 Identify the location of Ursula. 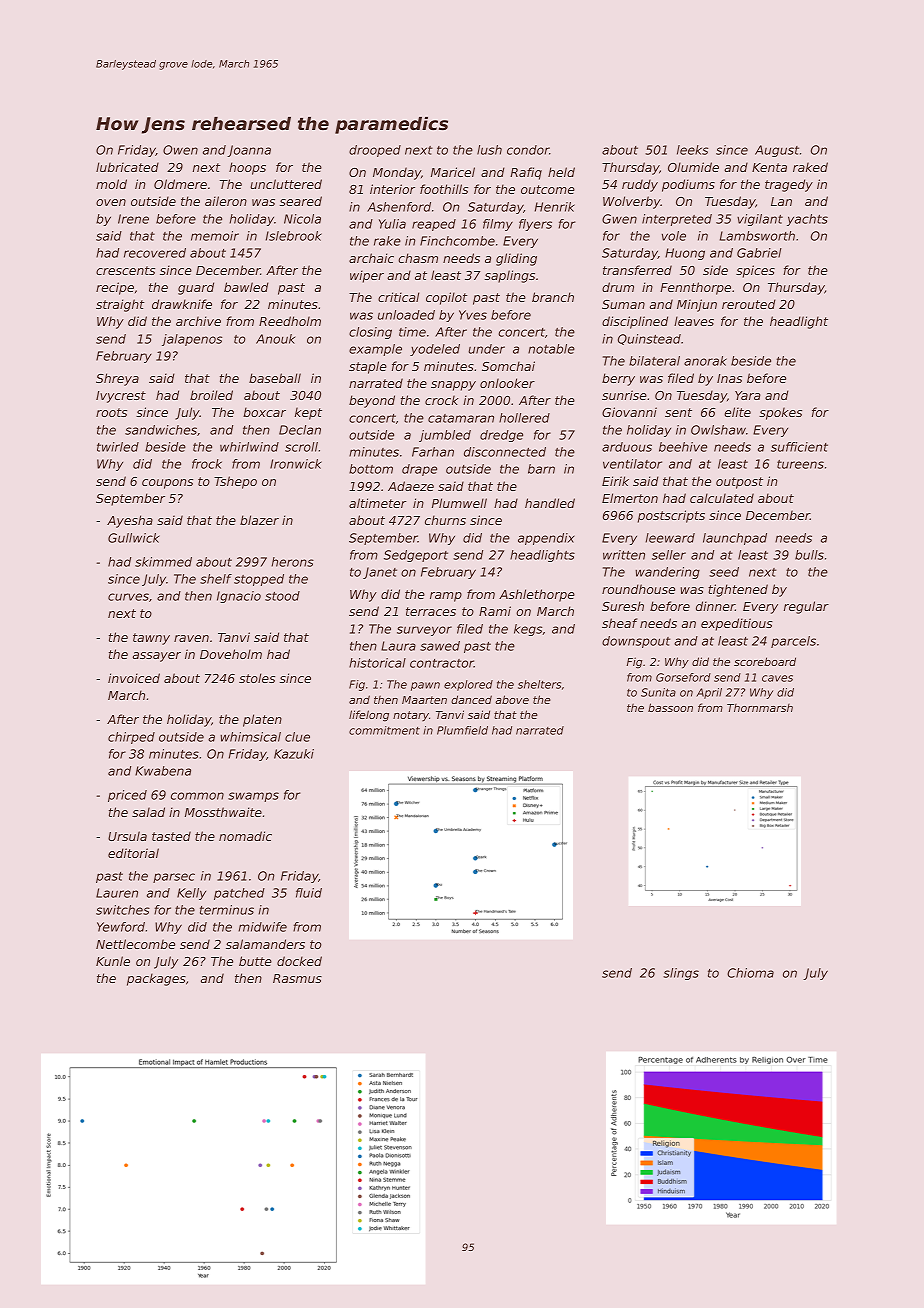
(127, 836).
